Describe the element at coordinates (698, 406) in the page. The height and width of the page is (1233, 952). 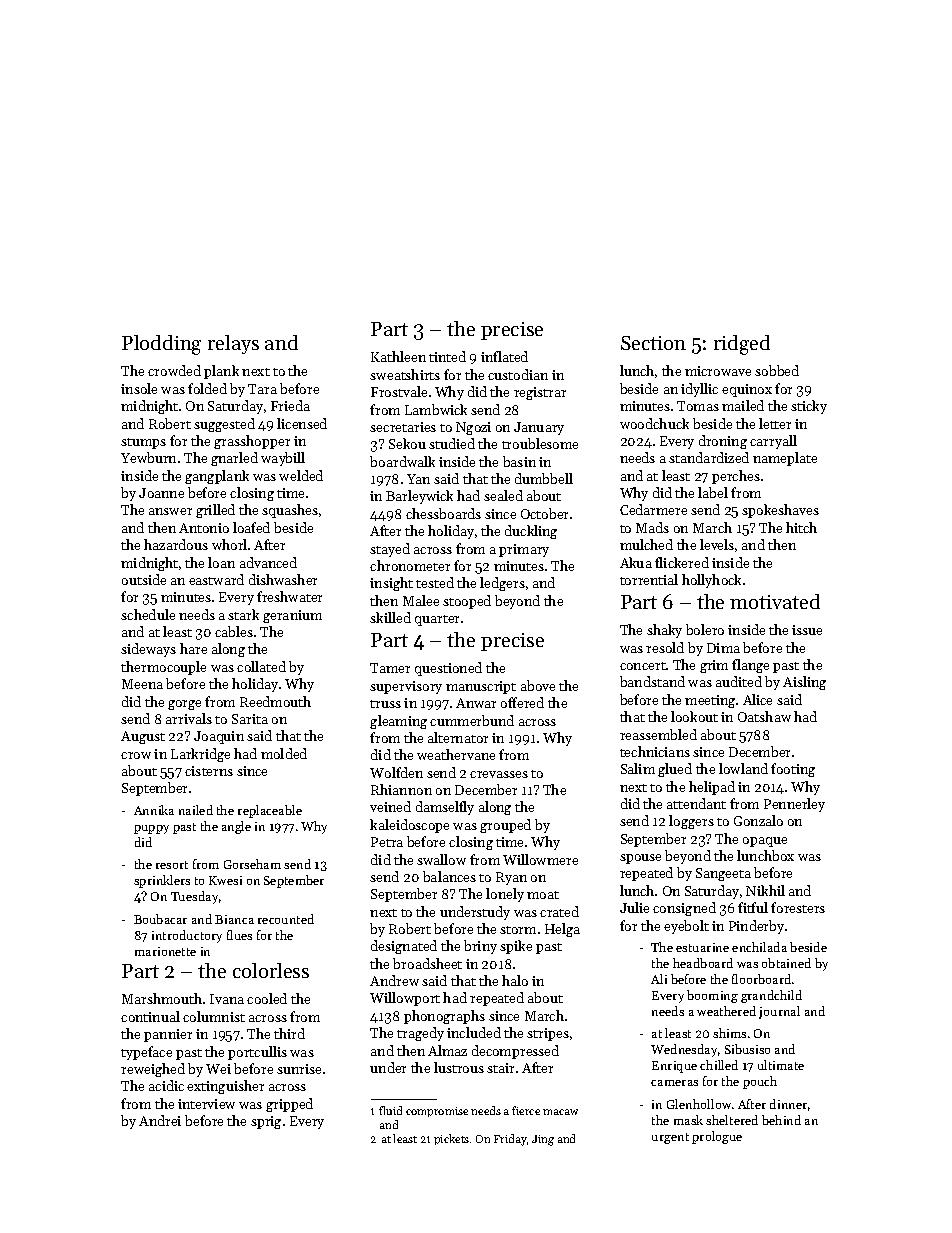
I see `Tomas` at that location.
